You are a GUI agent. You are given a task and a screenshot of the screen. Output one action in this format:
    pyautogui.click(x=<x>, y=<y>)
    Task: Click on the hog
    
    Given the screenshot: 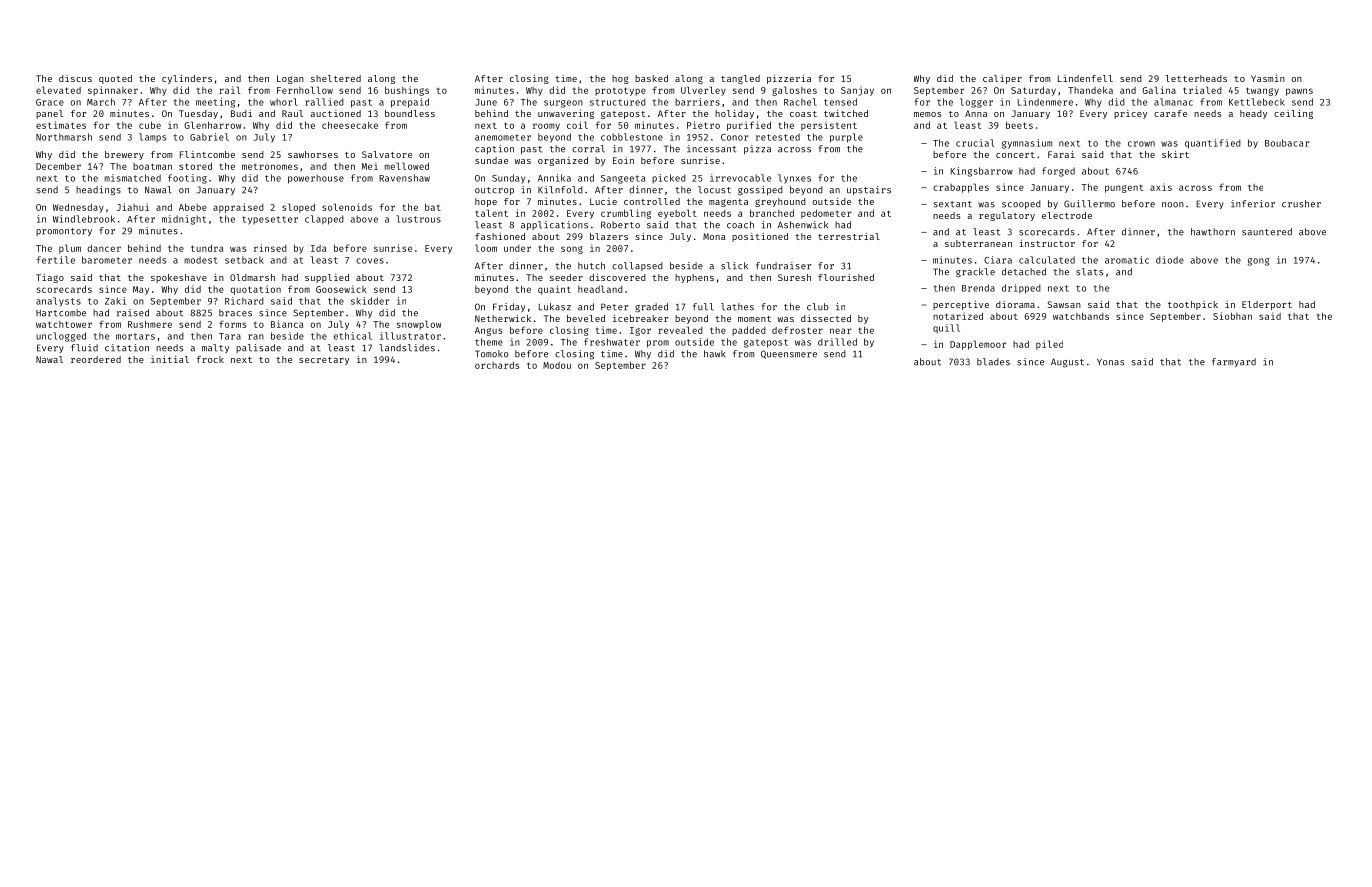 What is the action you would take?
    pyautogui.click(x=620, y=79)
